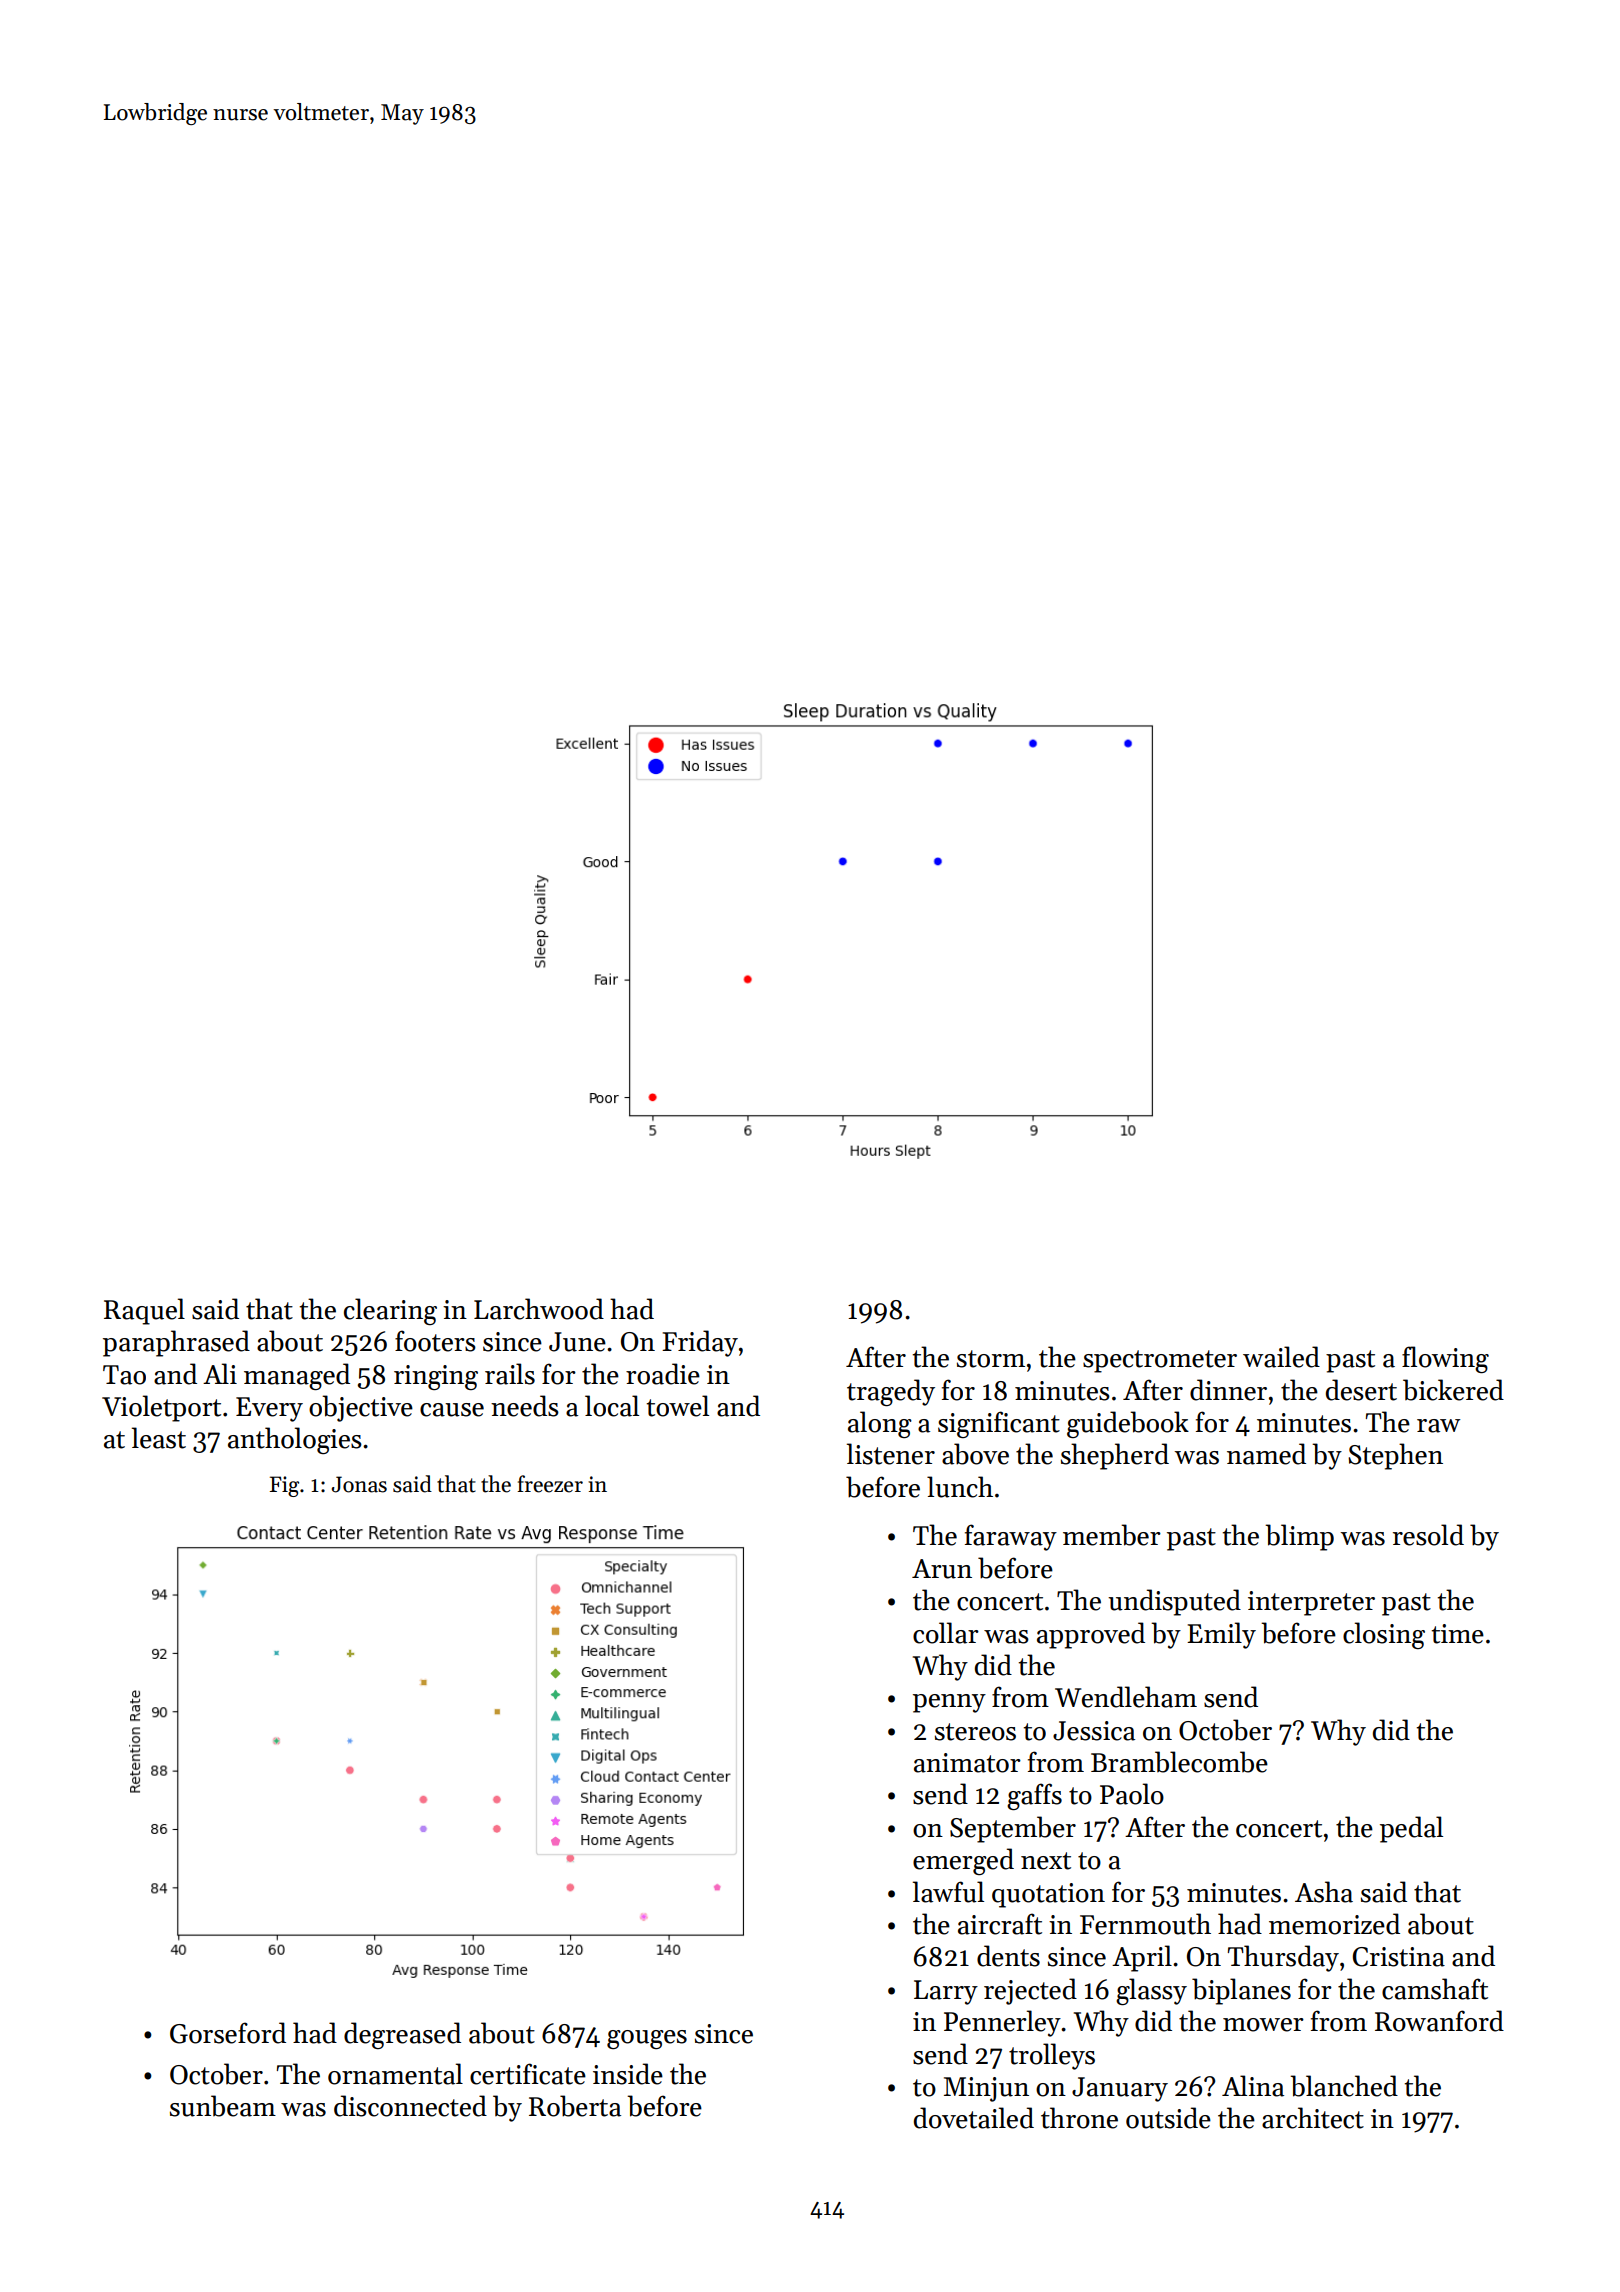 This image has width=1620, height=2292. What do you see at coordinates (1034, 1796) in the image?
I see `gaffs` at bounding box center [1034, 1796].
